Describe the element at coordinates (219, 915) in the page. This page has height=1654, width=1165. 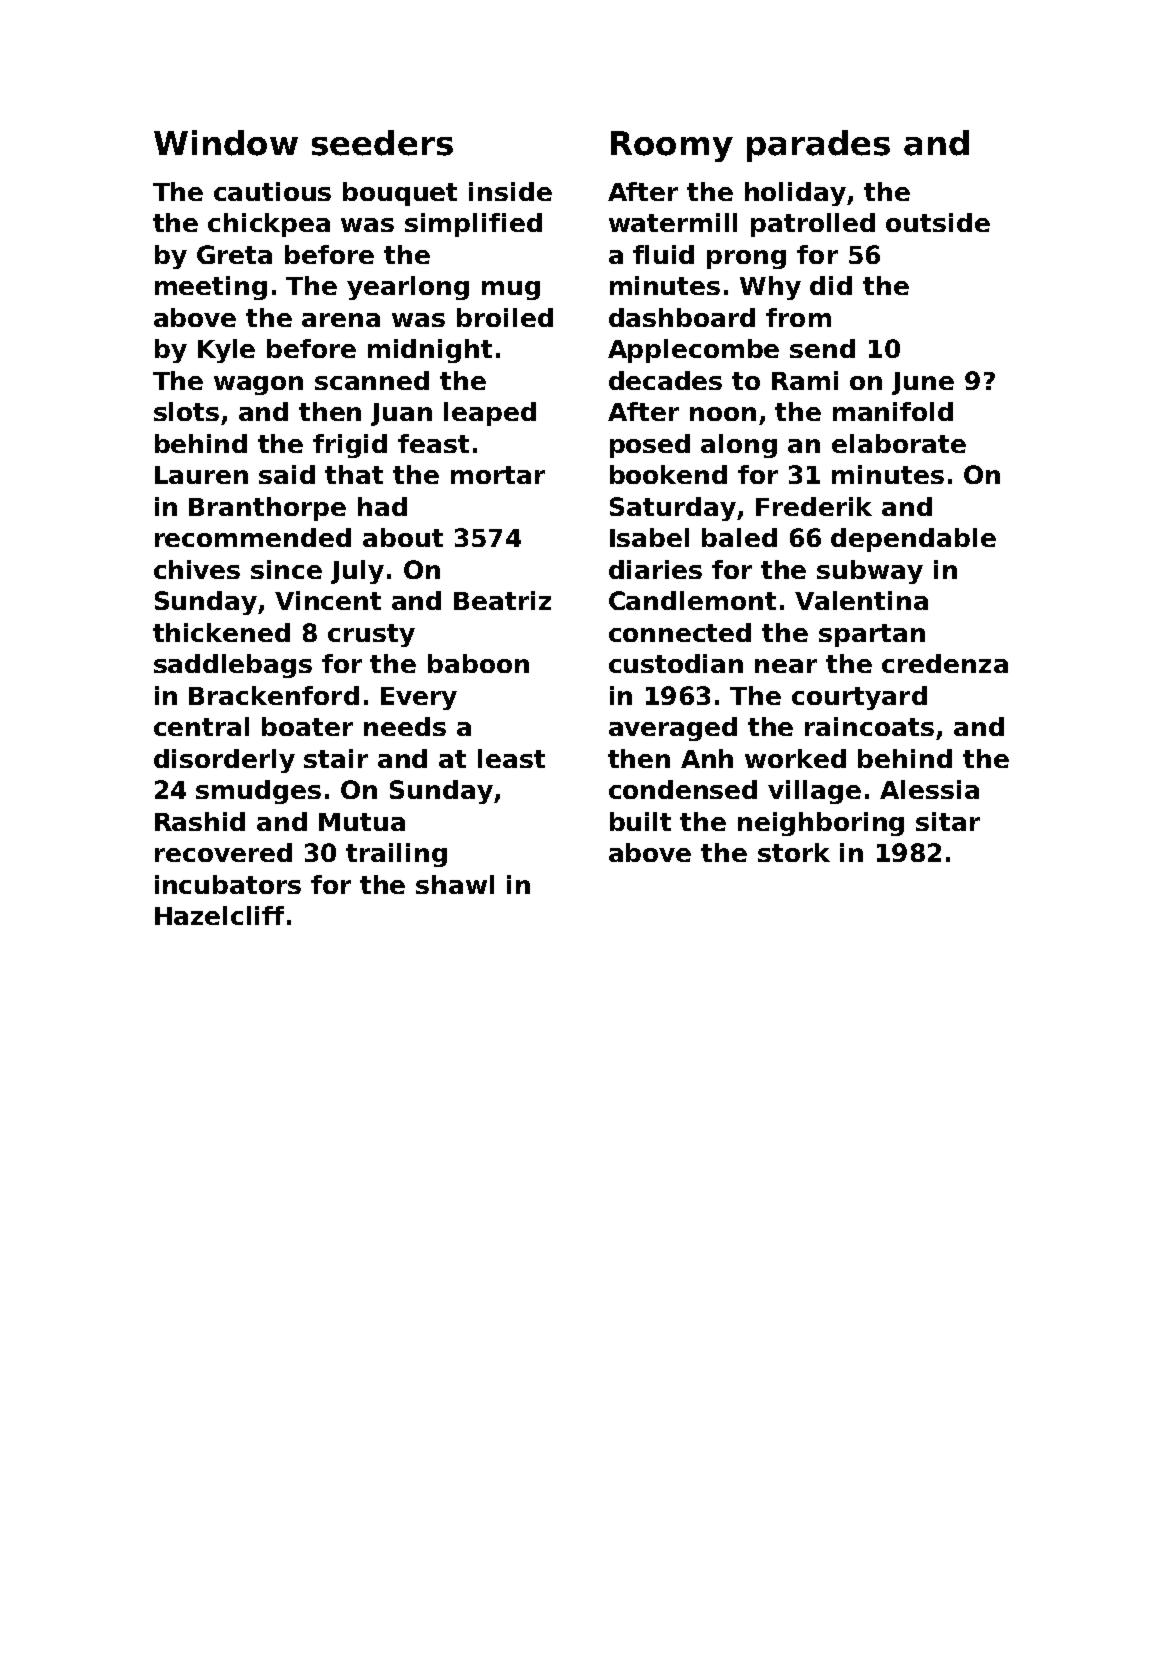
I see `Hazelcliff` at that location.
